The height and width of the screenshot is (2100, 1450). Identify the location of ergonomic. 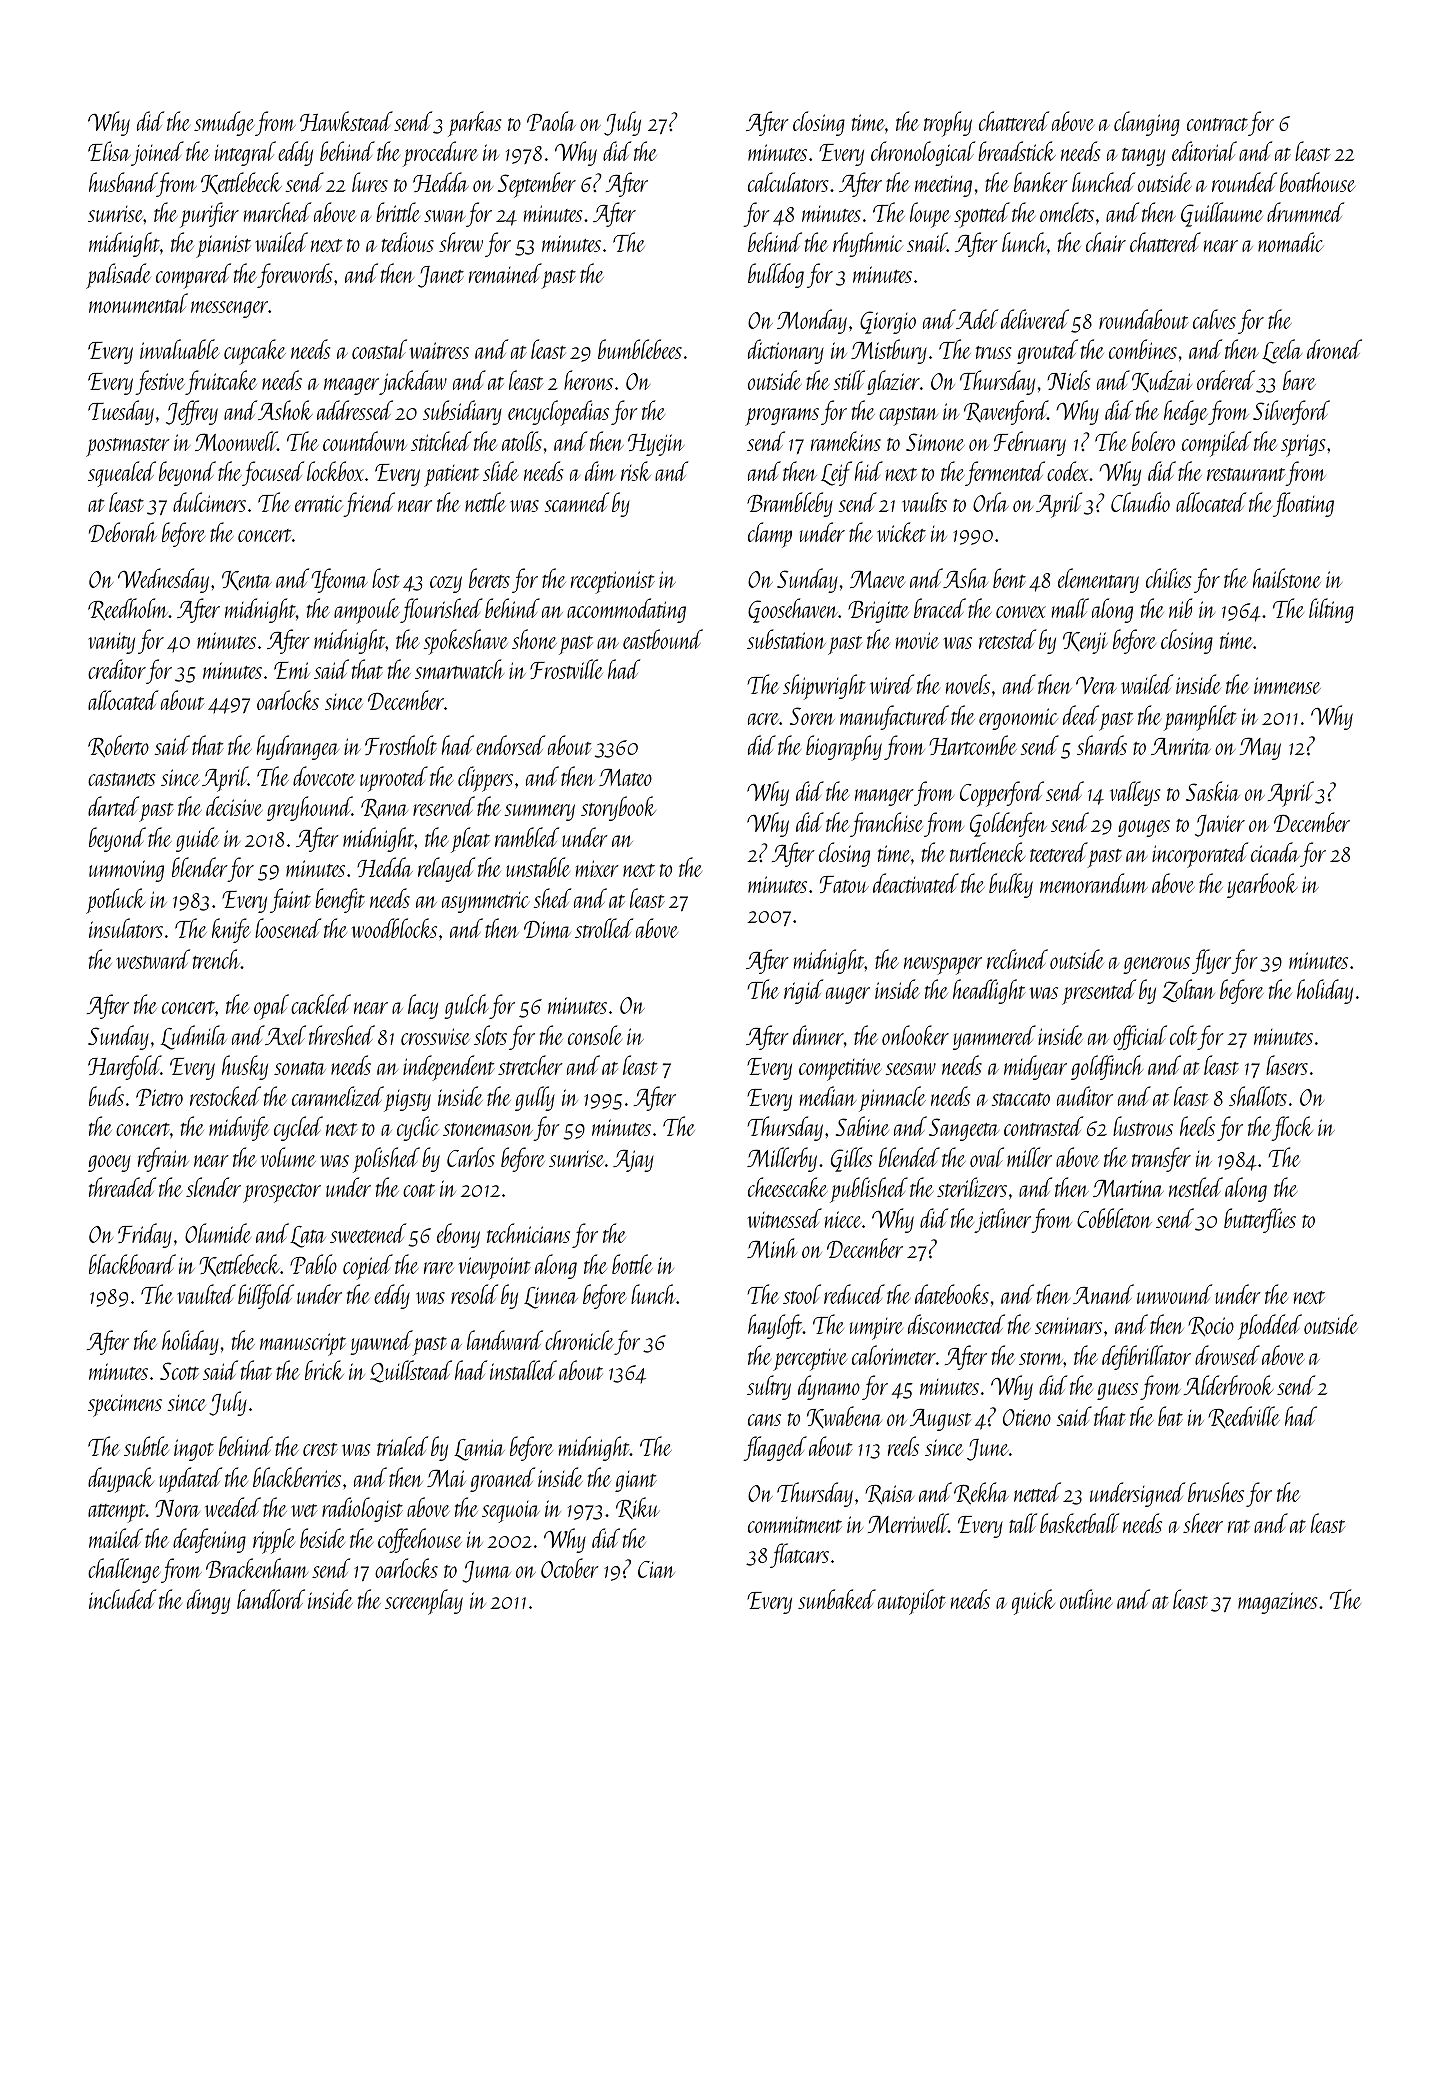
(1018, 719).
